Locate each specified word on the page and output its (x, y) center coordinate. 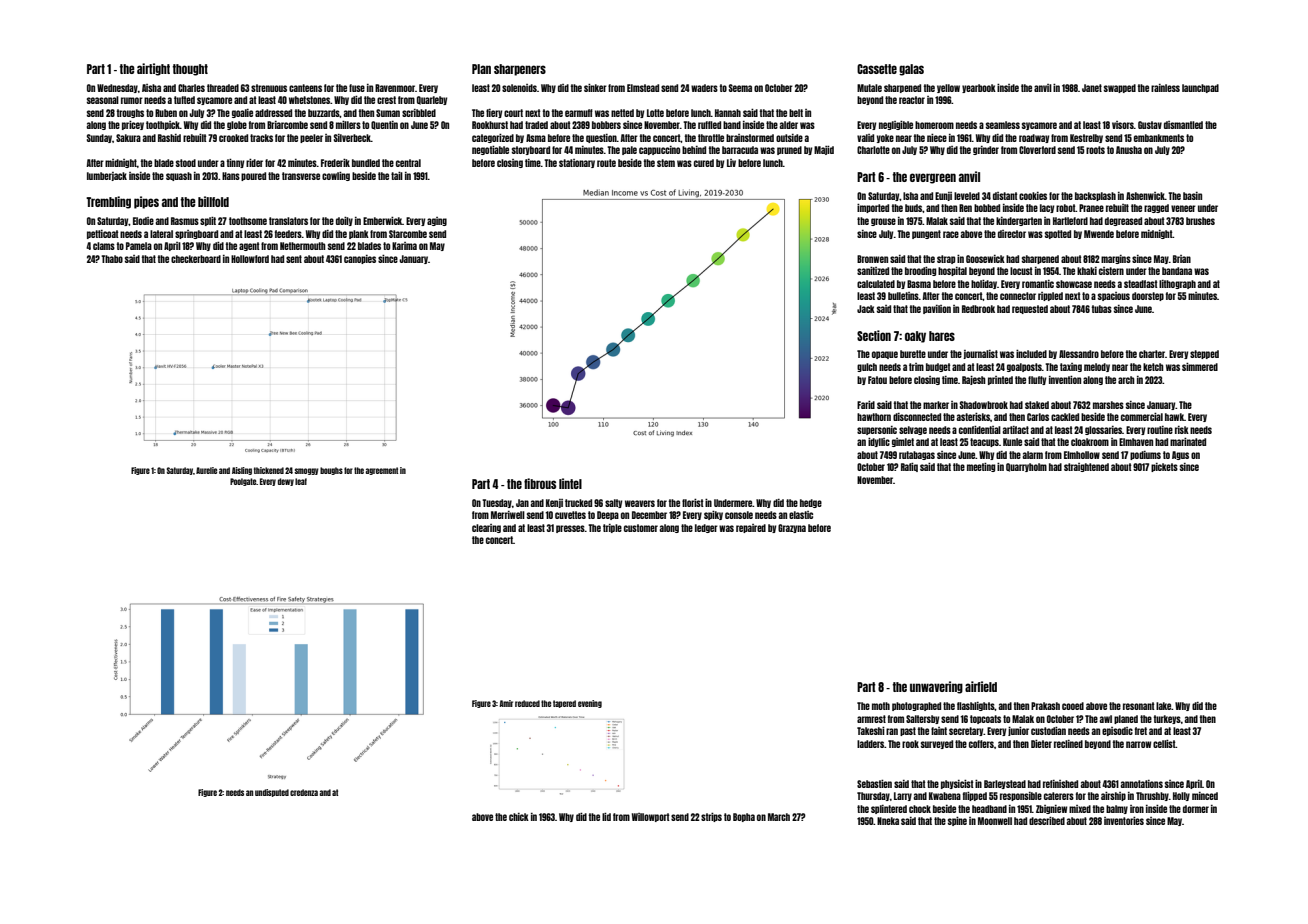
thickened (269, 470)
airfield (981, 686)
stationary (577, 163)
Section (874, 335)
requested (1030, 309)
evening (590, 704)
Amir (506, 703)
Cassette (877, 69)
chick (519, 817)
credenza (304, 792)
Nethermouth (303, 246)
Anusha (1129, 150)
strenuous (269, 88)
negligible (896, 125)
